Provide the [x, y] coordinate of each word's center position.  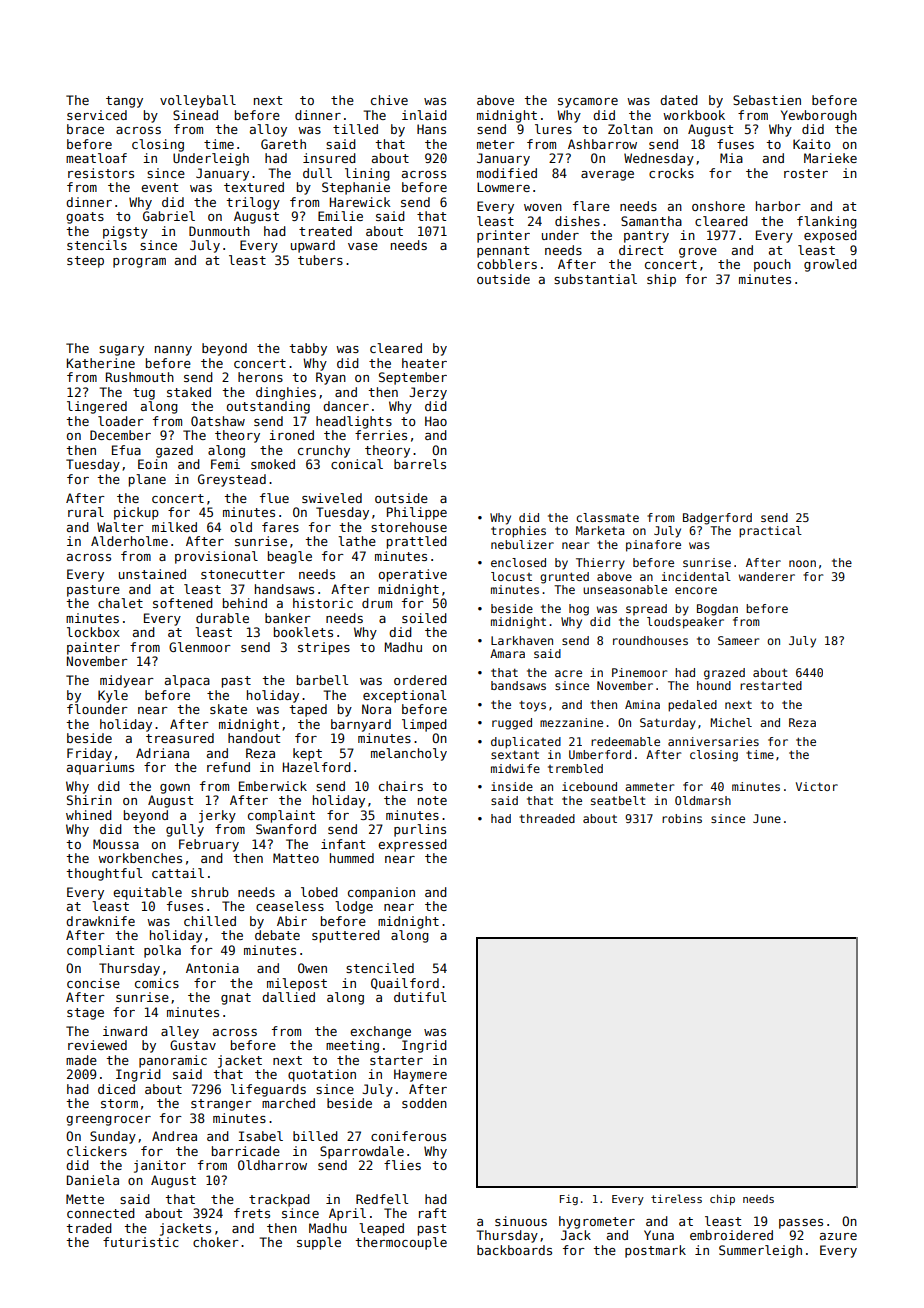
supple [319, 1243]
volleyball [198, 101]
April [347, 1214]
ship [661, 280]
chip [722, 1199]
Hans [431, 129]
